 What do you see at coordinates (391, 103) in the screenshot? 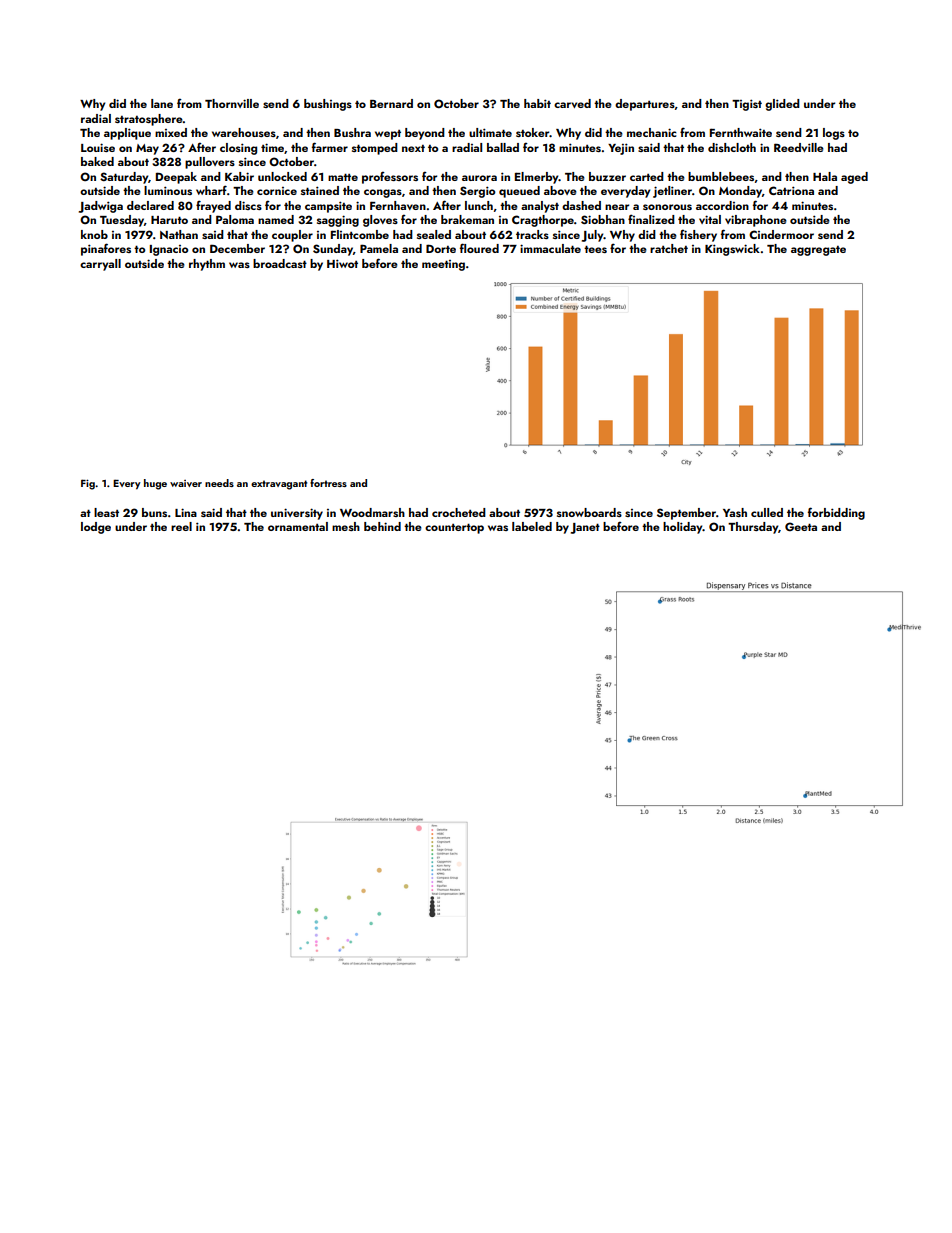
I see `Bernard` at bounding box center [391, 103].
